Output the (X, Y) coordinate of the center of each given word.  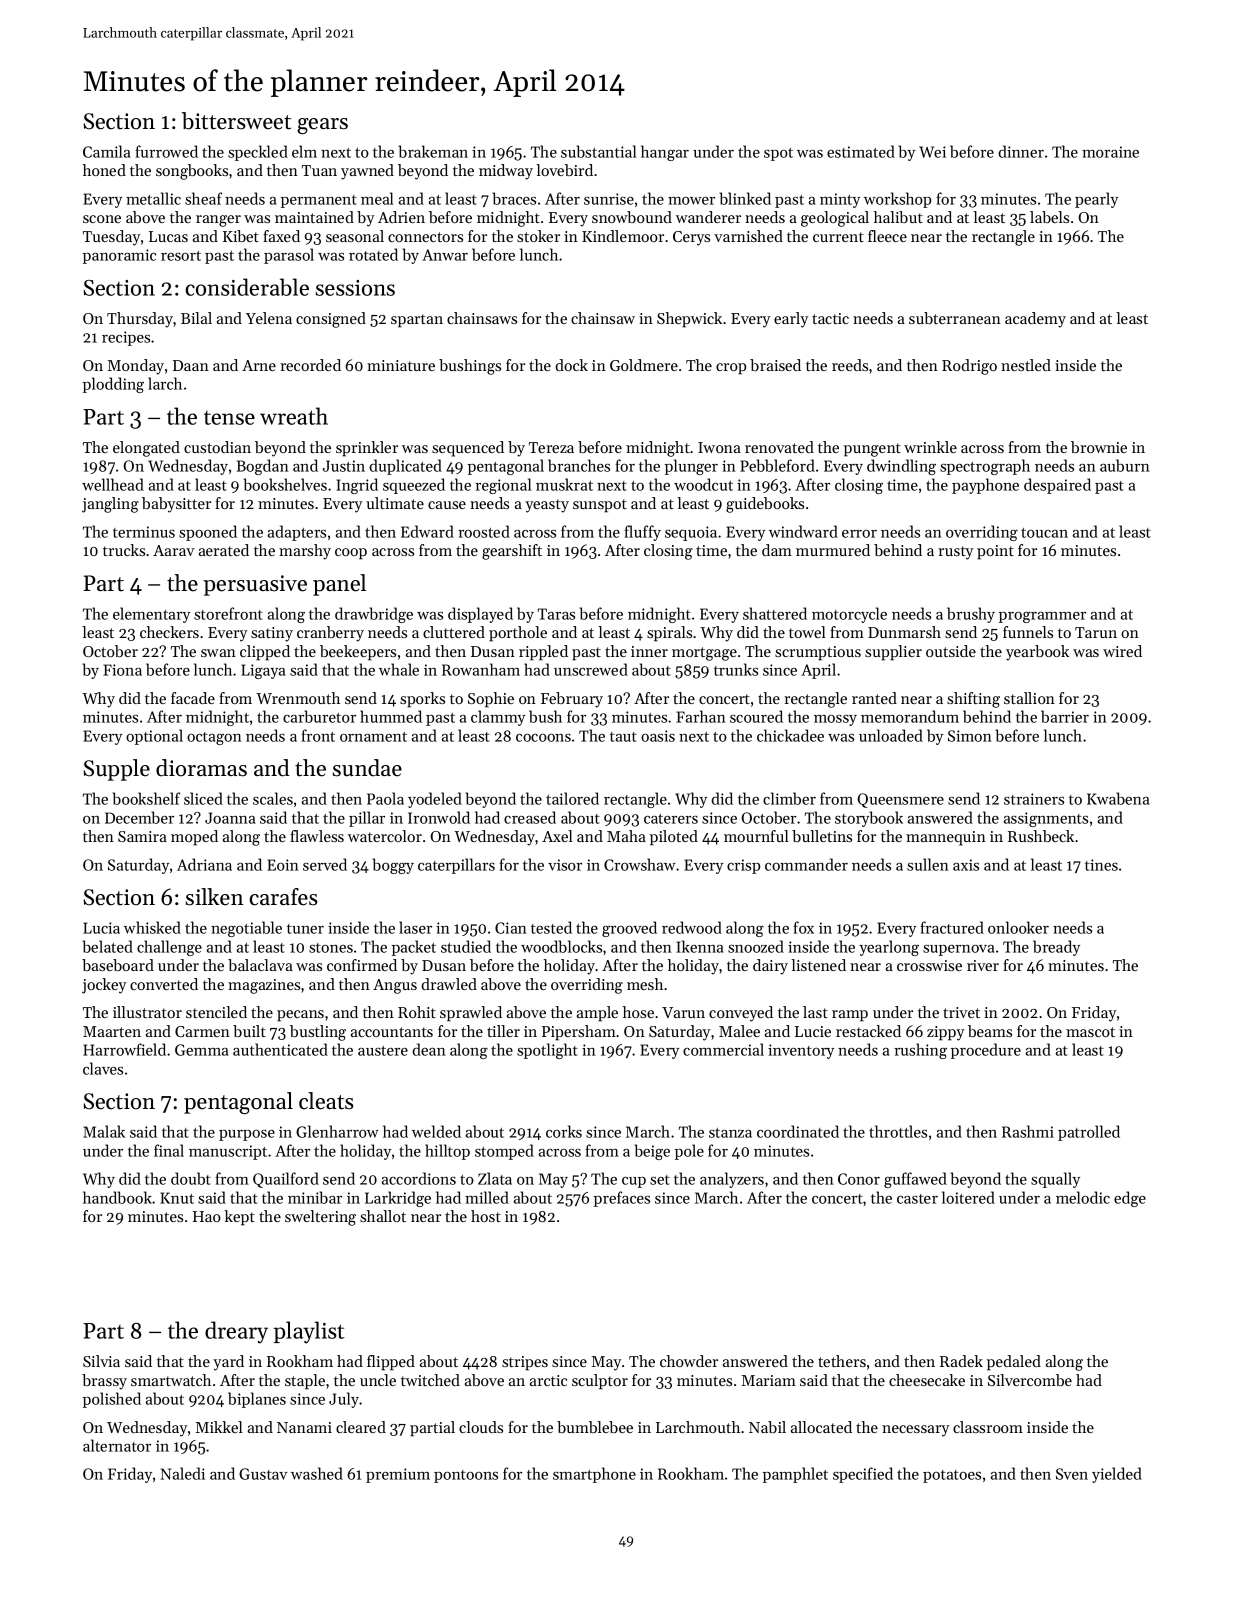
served (325, 864)
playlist (309, 1332)
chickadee (790, 735)
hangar (665, 153)
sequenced (468, 449)
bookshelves (285, 484)
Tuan (319, 170)
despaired (1057, 486)
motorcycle (849, 615)
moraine (1110, 152)
